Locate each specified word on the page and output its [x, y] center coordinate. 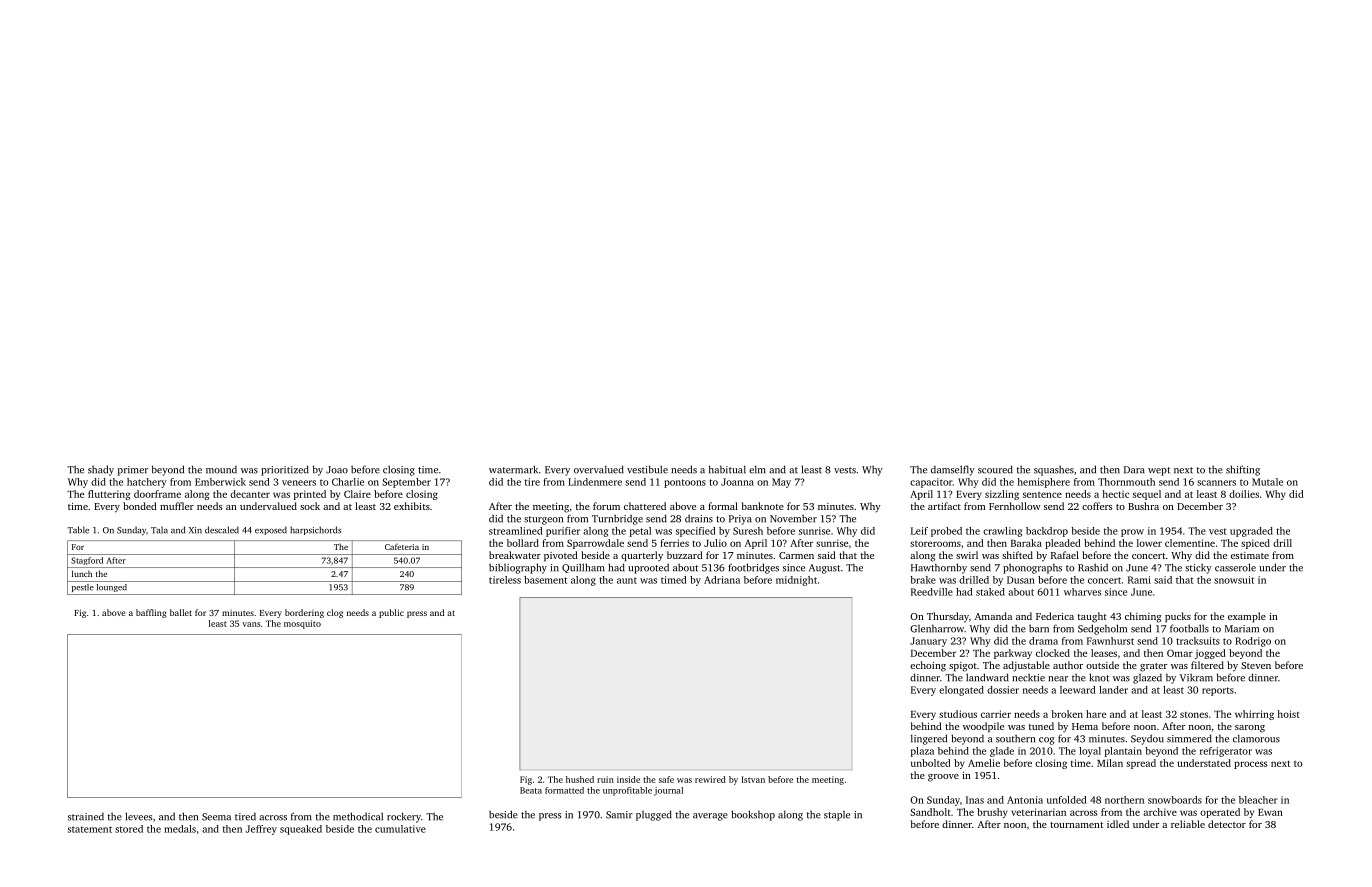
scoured [995, 469]
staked [990, 592]
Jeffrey [261, 830]
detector [1227, 824]
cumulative [400, 829]
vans [251, 624]
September [406, 483]
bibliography [518, 568]
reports [1218, 691]
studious [958, 714]
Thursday [948, 617]
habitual [727, 469]
